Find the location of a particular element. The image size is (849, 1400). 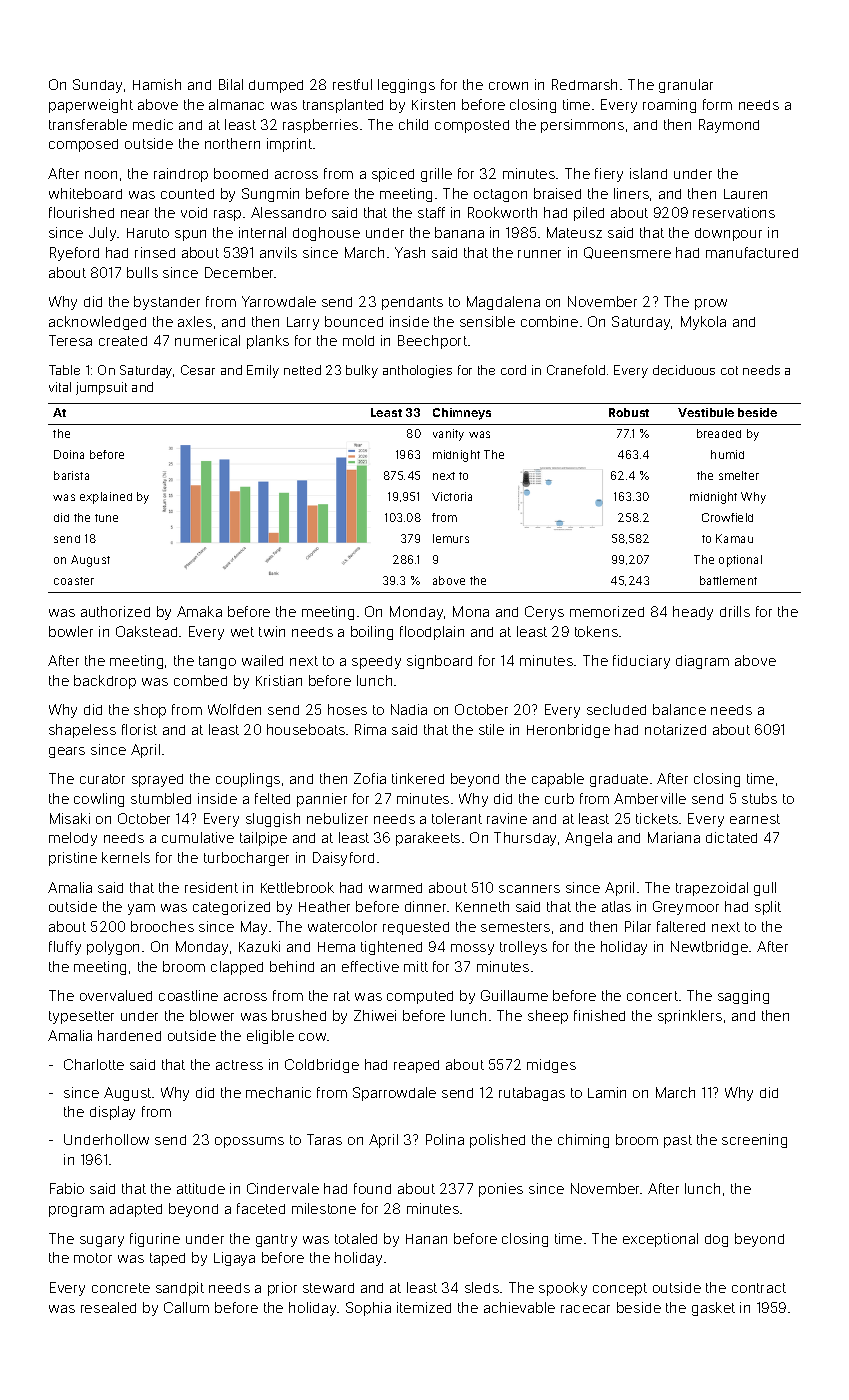

cumulative is located at coordinates (198, 837).
